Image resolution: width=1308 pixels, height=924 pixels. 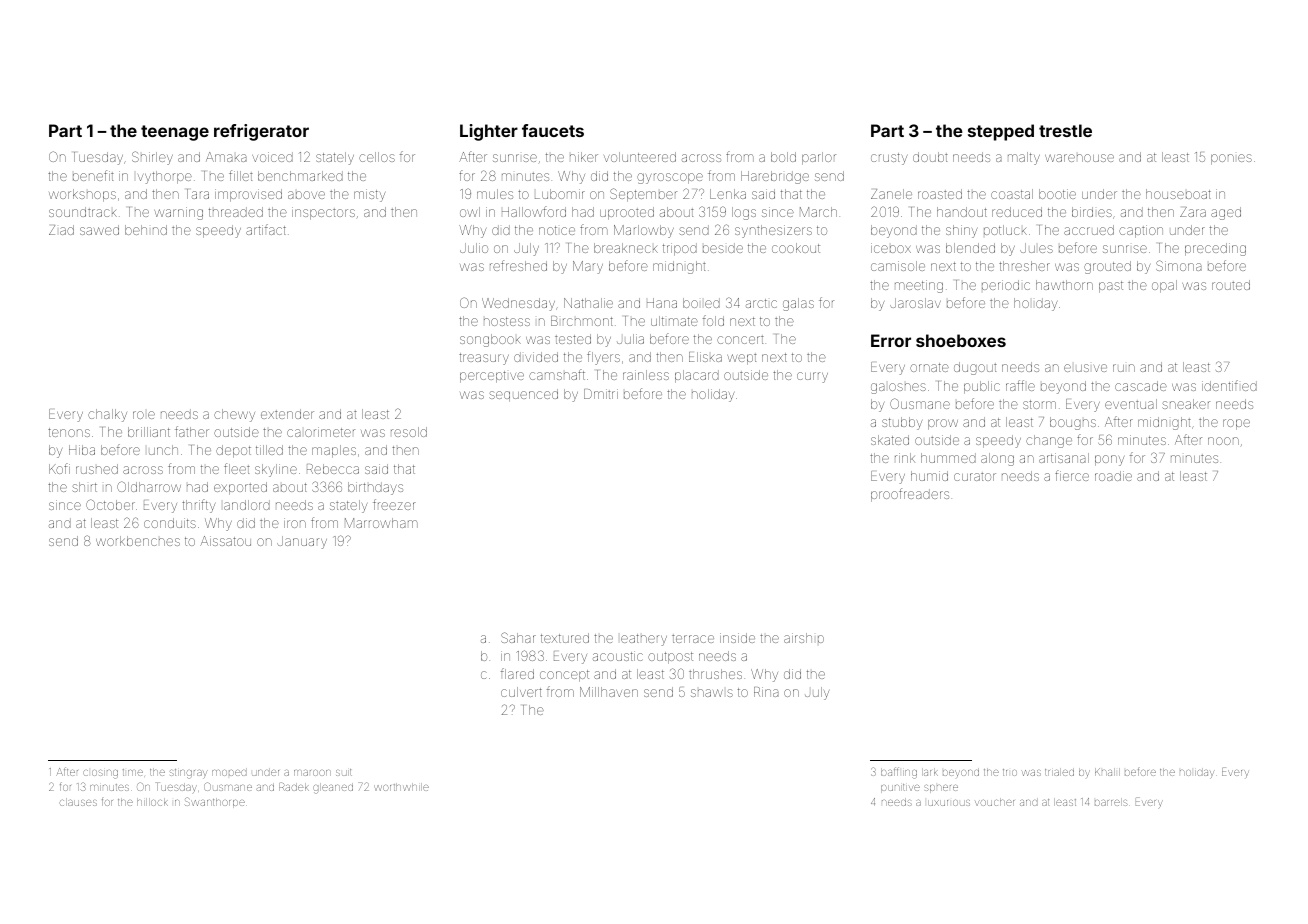 What do you see at coordinates (344, 772) in the page?
I see `suit` at bounding box center [344, 772].
